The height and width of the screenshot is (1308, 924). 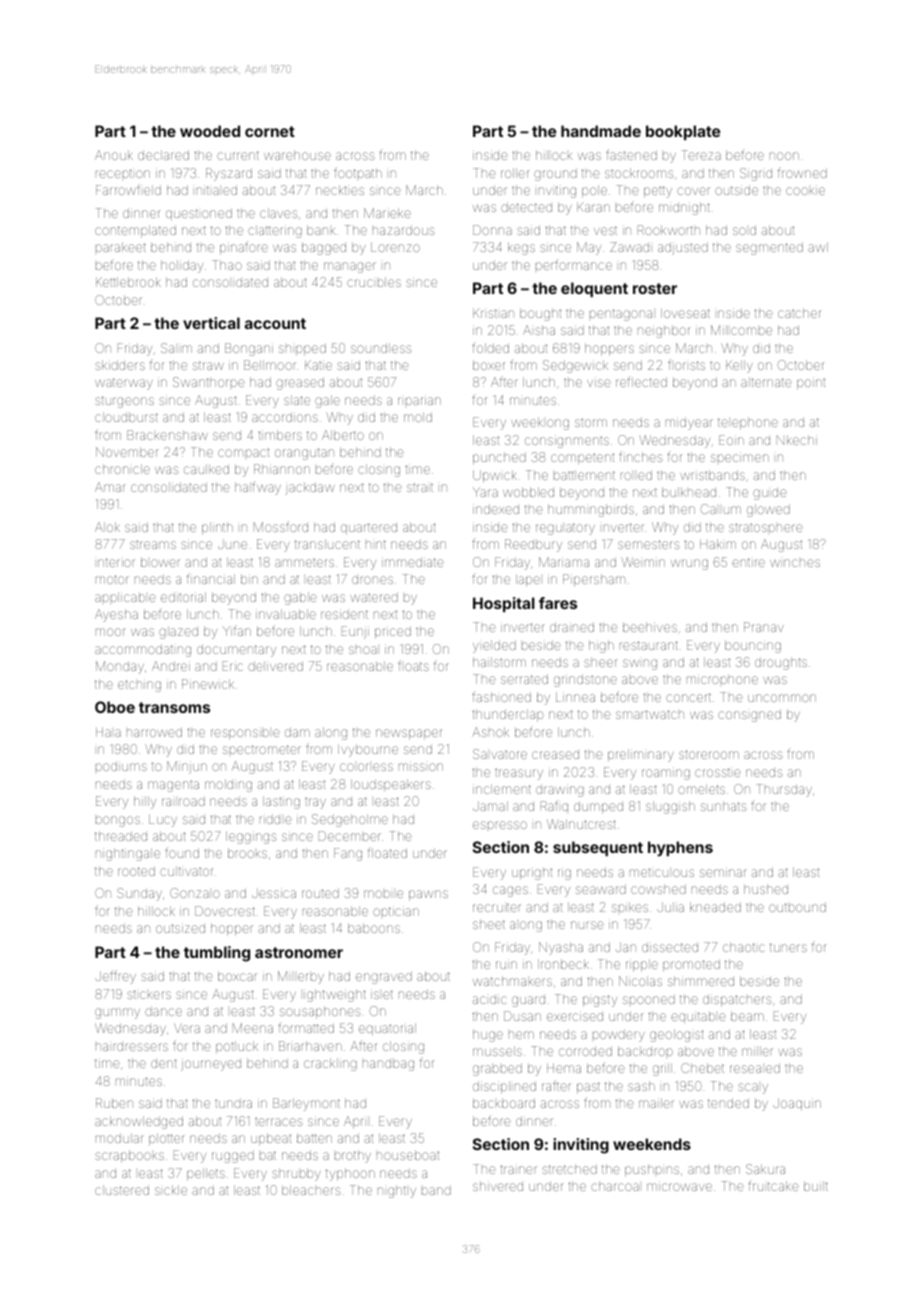 What do you see at coordinates (397, 1191) in the screenshot?
I see `nightly` at bounding box center [397, 1191].
